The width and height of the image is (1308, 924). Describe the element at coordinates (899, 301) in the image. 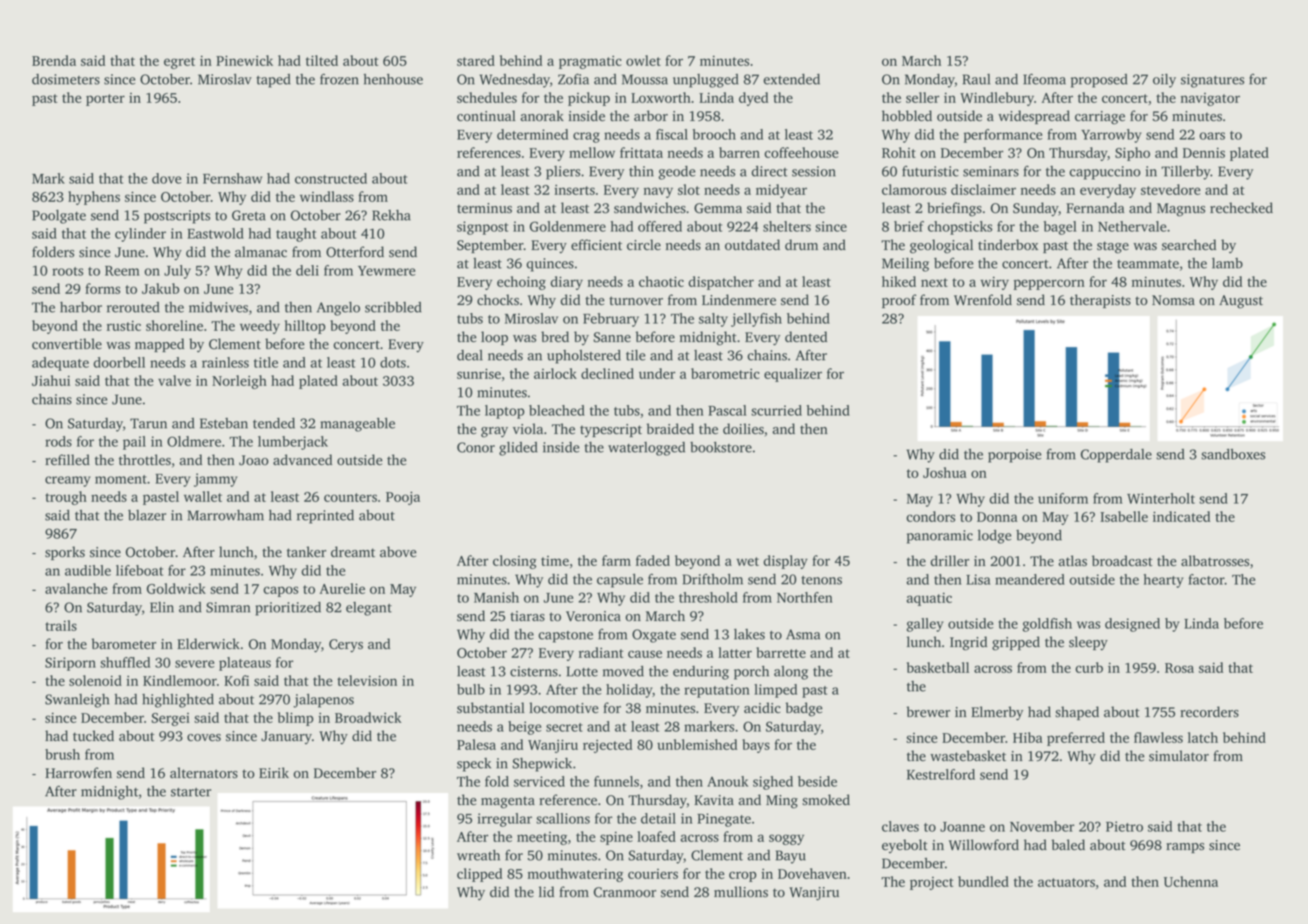

I see `proof` at that location.
